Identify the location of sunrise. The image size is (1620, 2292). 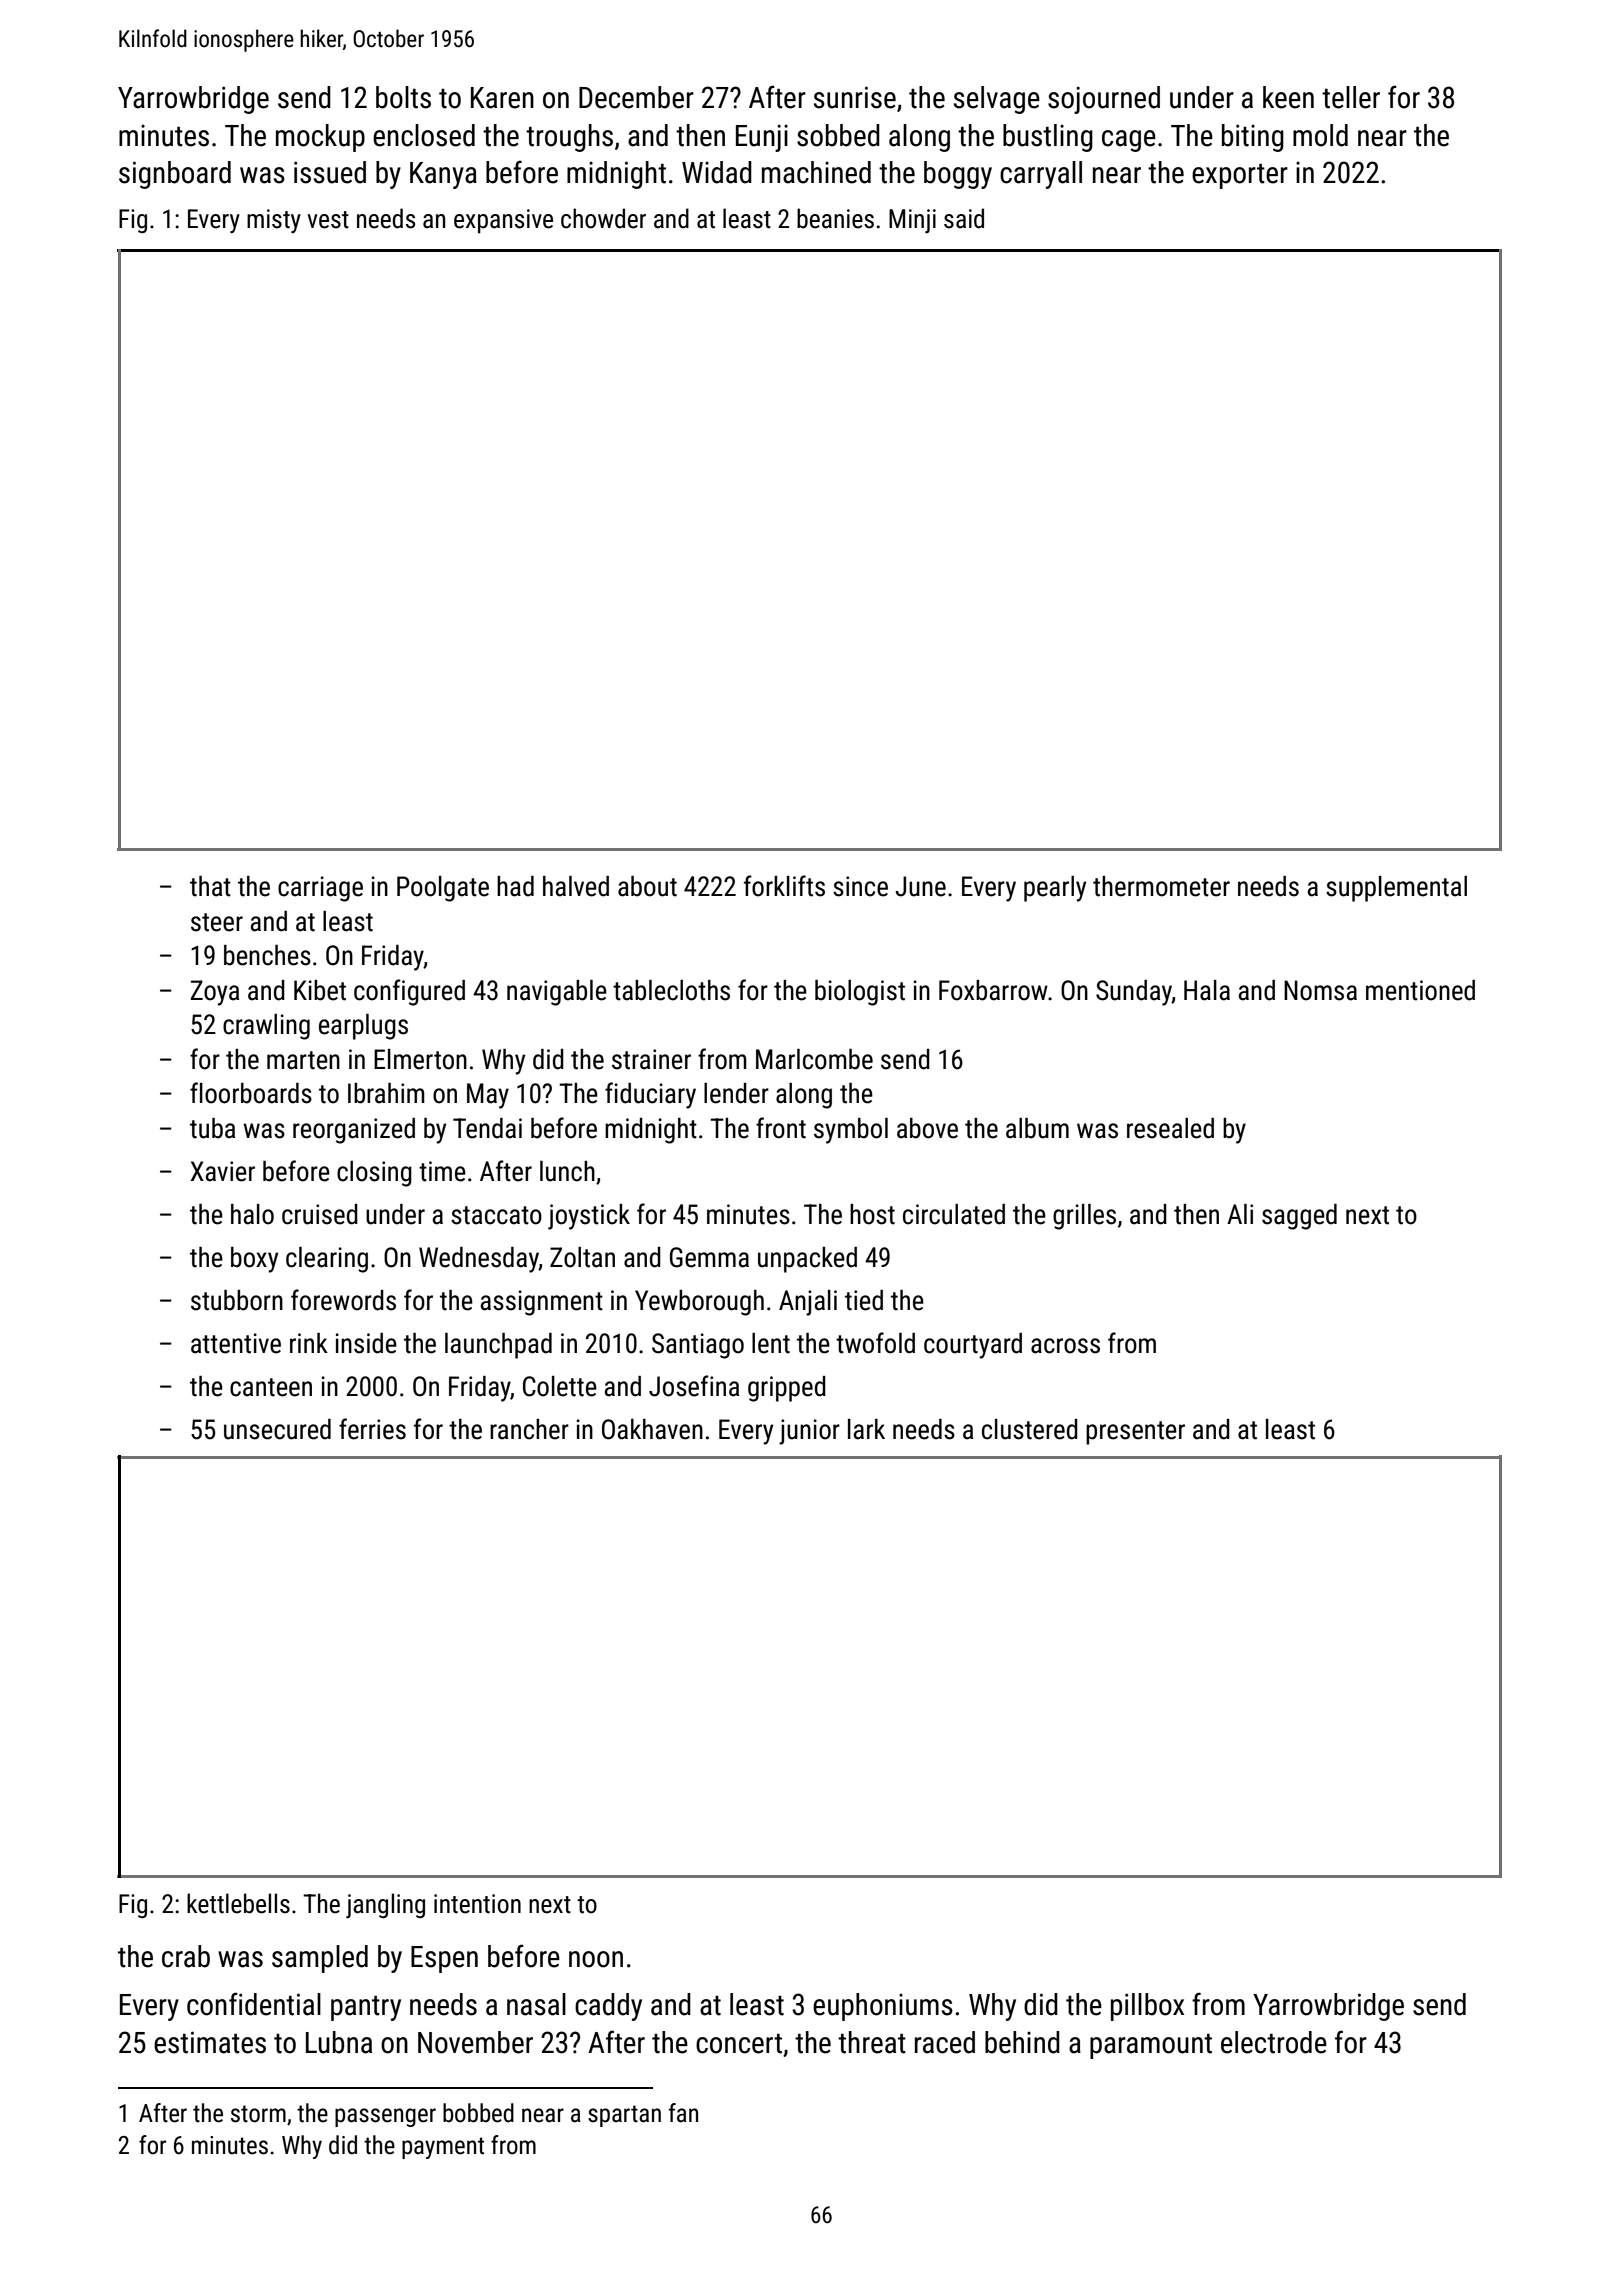
(855, 97).
